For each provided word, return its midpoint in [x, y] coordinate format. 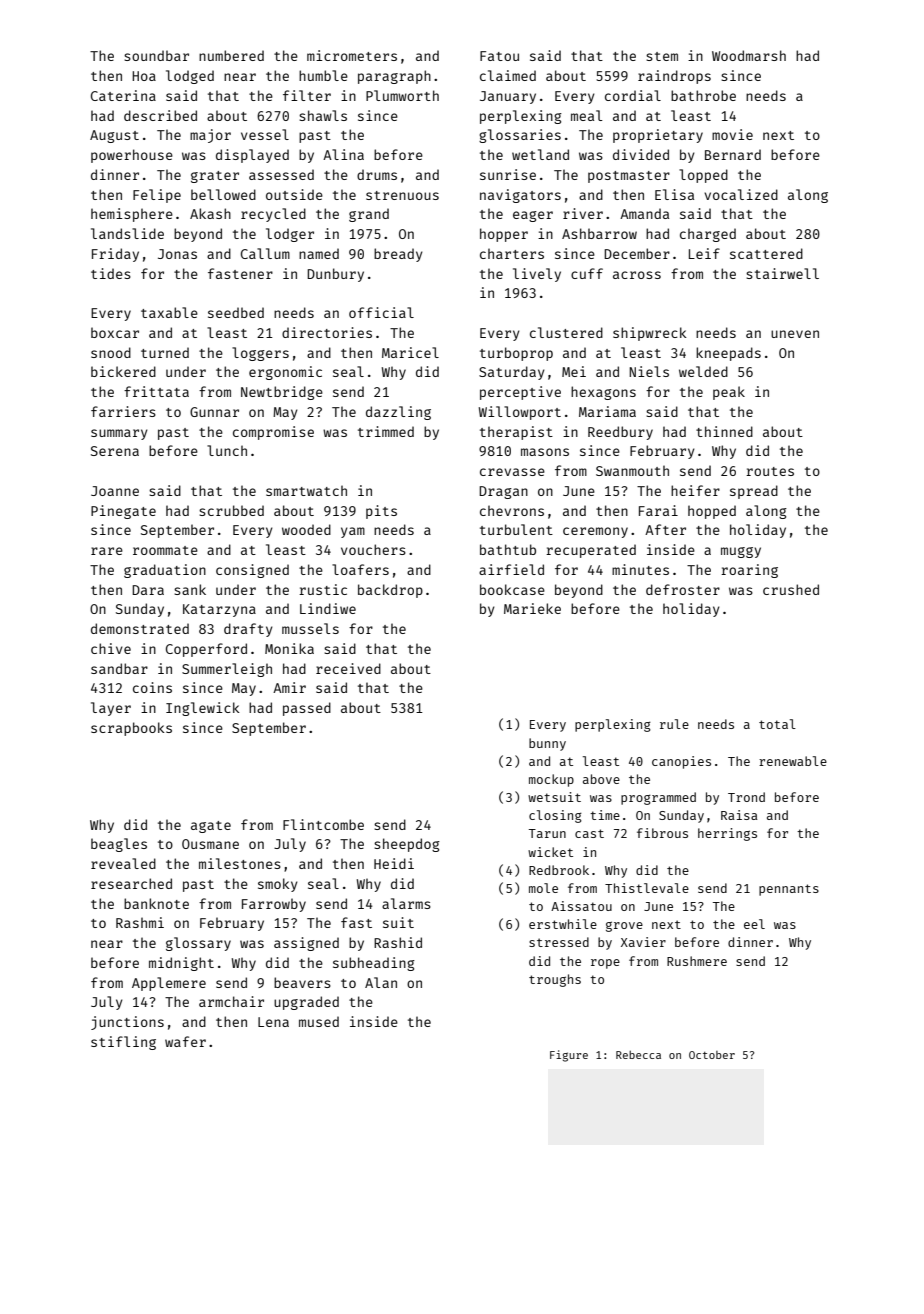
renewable [793, 761]
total [777, 724]
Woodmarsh [749, 55]
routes [770, 471]
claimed [508, 75]
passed [307, 709]
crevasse [512, 472]
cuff [587, 273]
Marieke [532, 608]
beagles [119, 845]
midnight [181, 964]
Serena [115, 451]
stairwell [782, 273]
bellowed [223, 194]
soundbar [156, 55]
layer [111, 709]
